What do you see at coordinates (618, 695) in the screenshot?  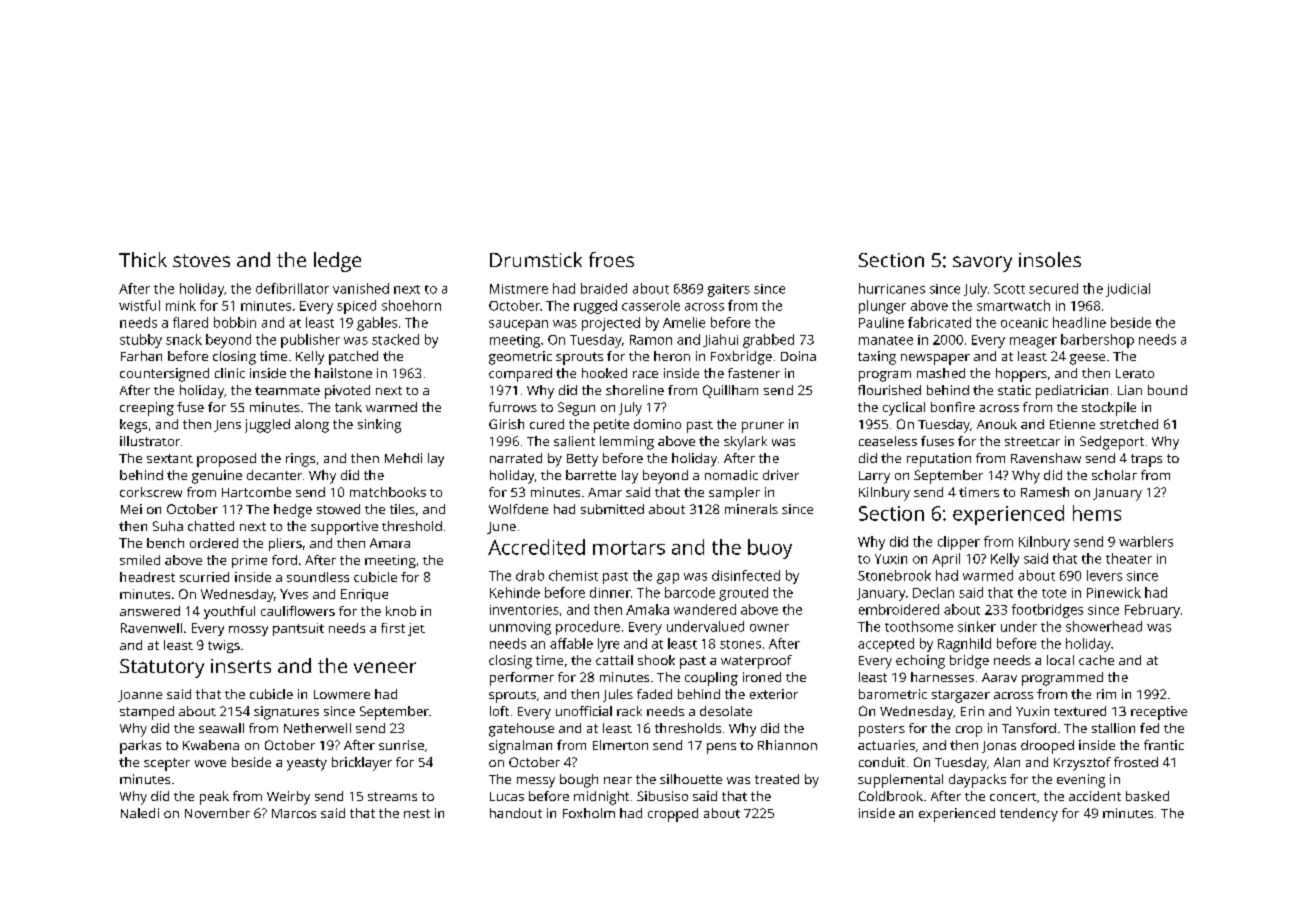 I see `Jules` at bounding box center [618, 695].
